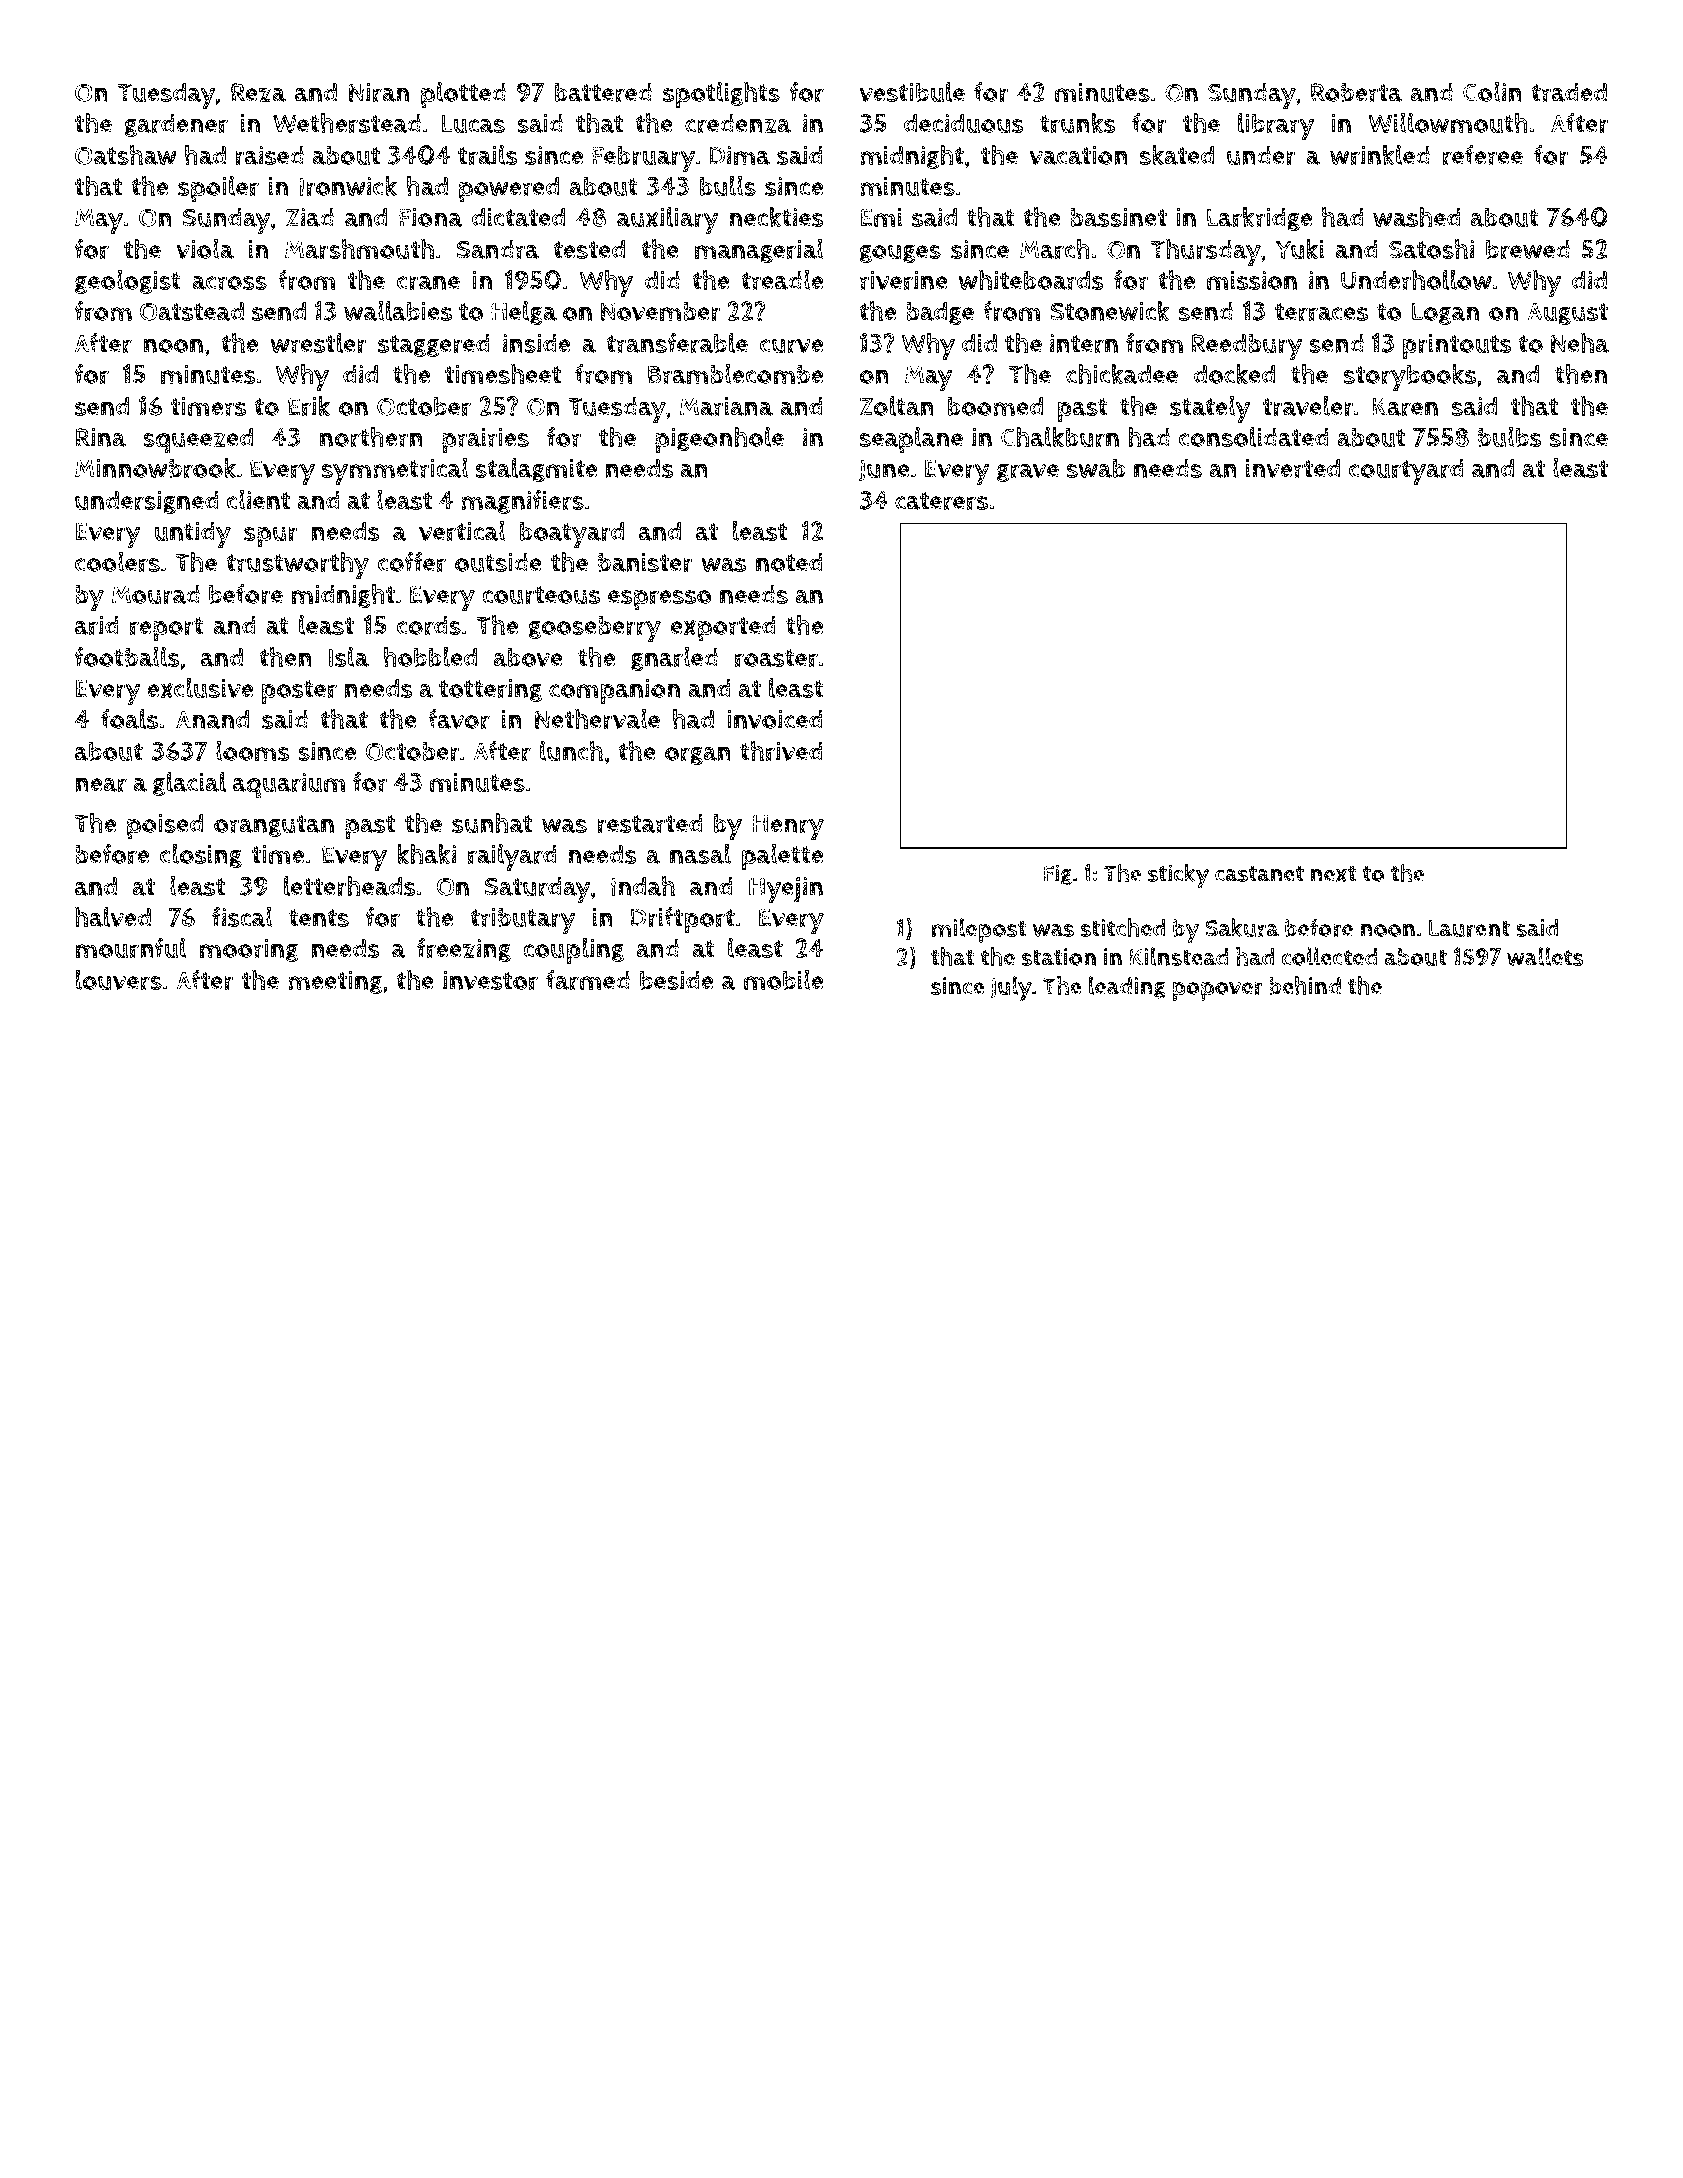 This screenshot has width=1683, height=2178. Describe the element at coordinates (229, 283) in the screenshot. I see `across` at that location.
